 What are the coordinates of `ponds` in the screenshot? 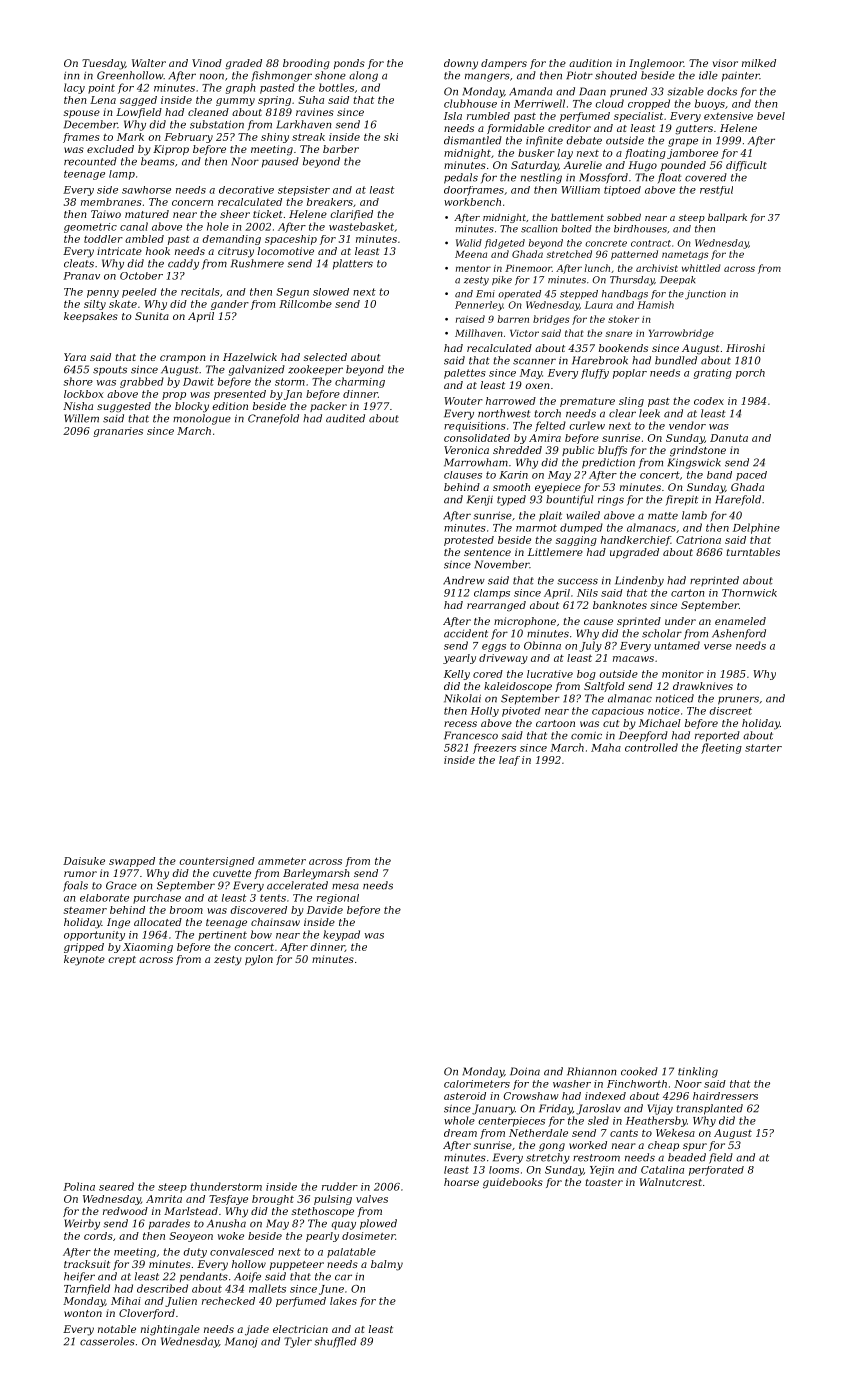 It's located at (349, 64).
